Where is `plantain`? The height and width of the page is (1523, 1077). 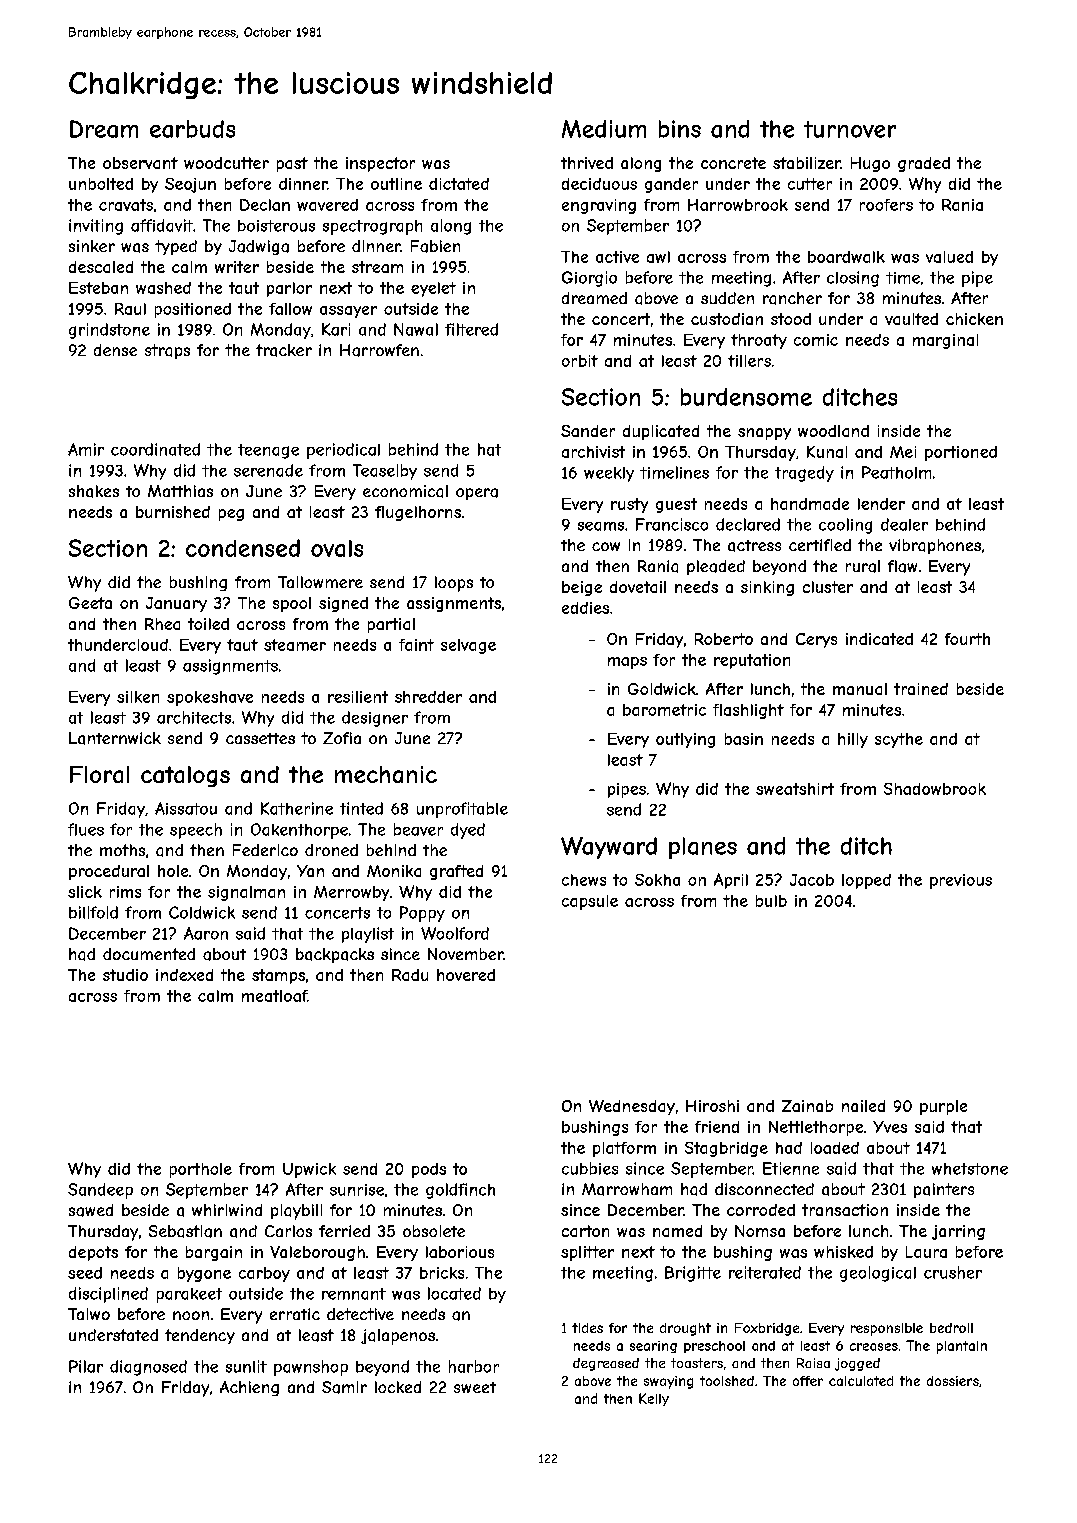
plantain is located at coordinates (962, 1347).
